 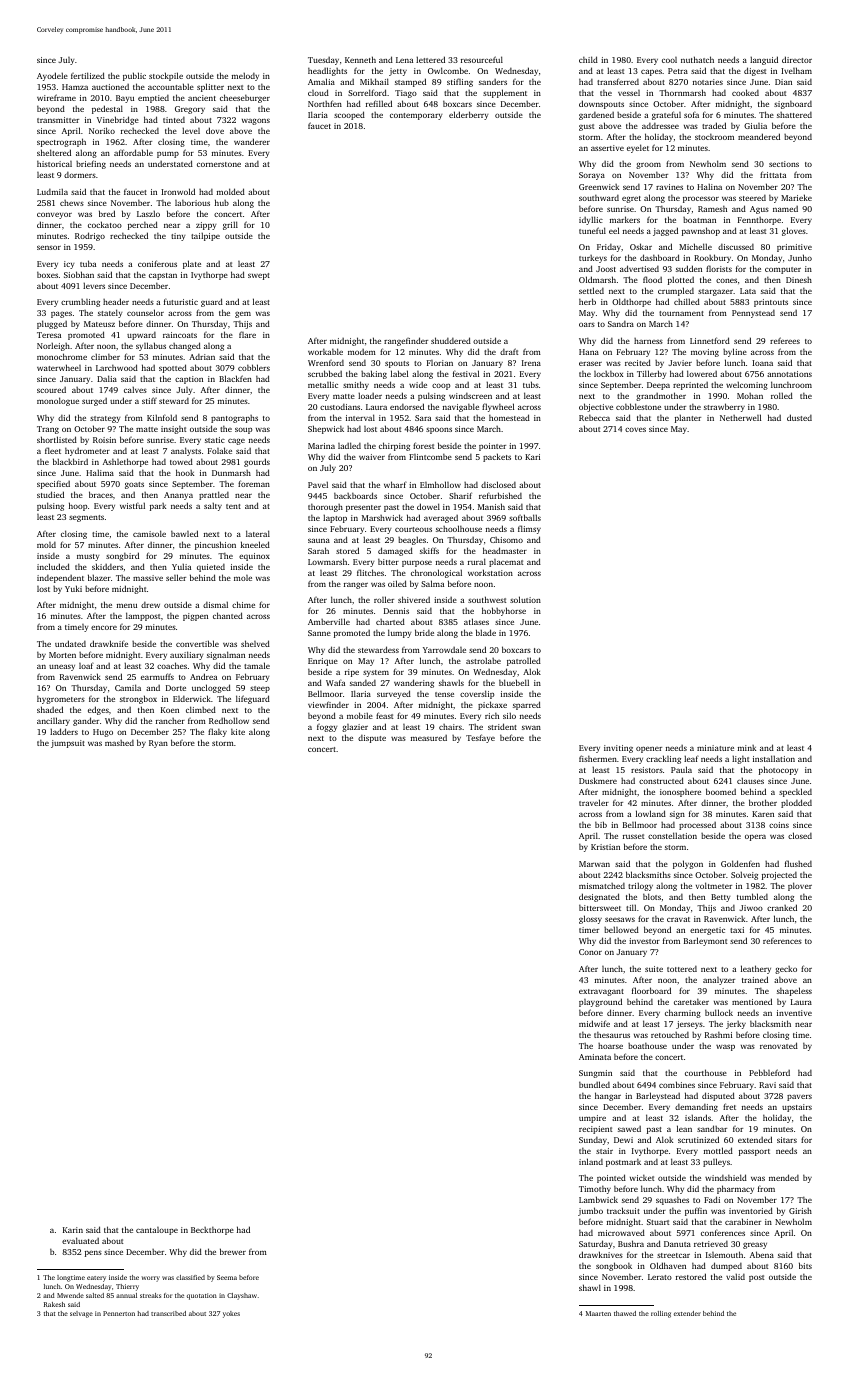 What do you see at coordinates (80, 1240) in the screenshot?
I see `evaluated` at bounding box center [80, 1240].
